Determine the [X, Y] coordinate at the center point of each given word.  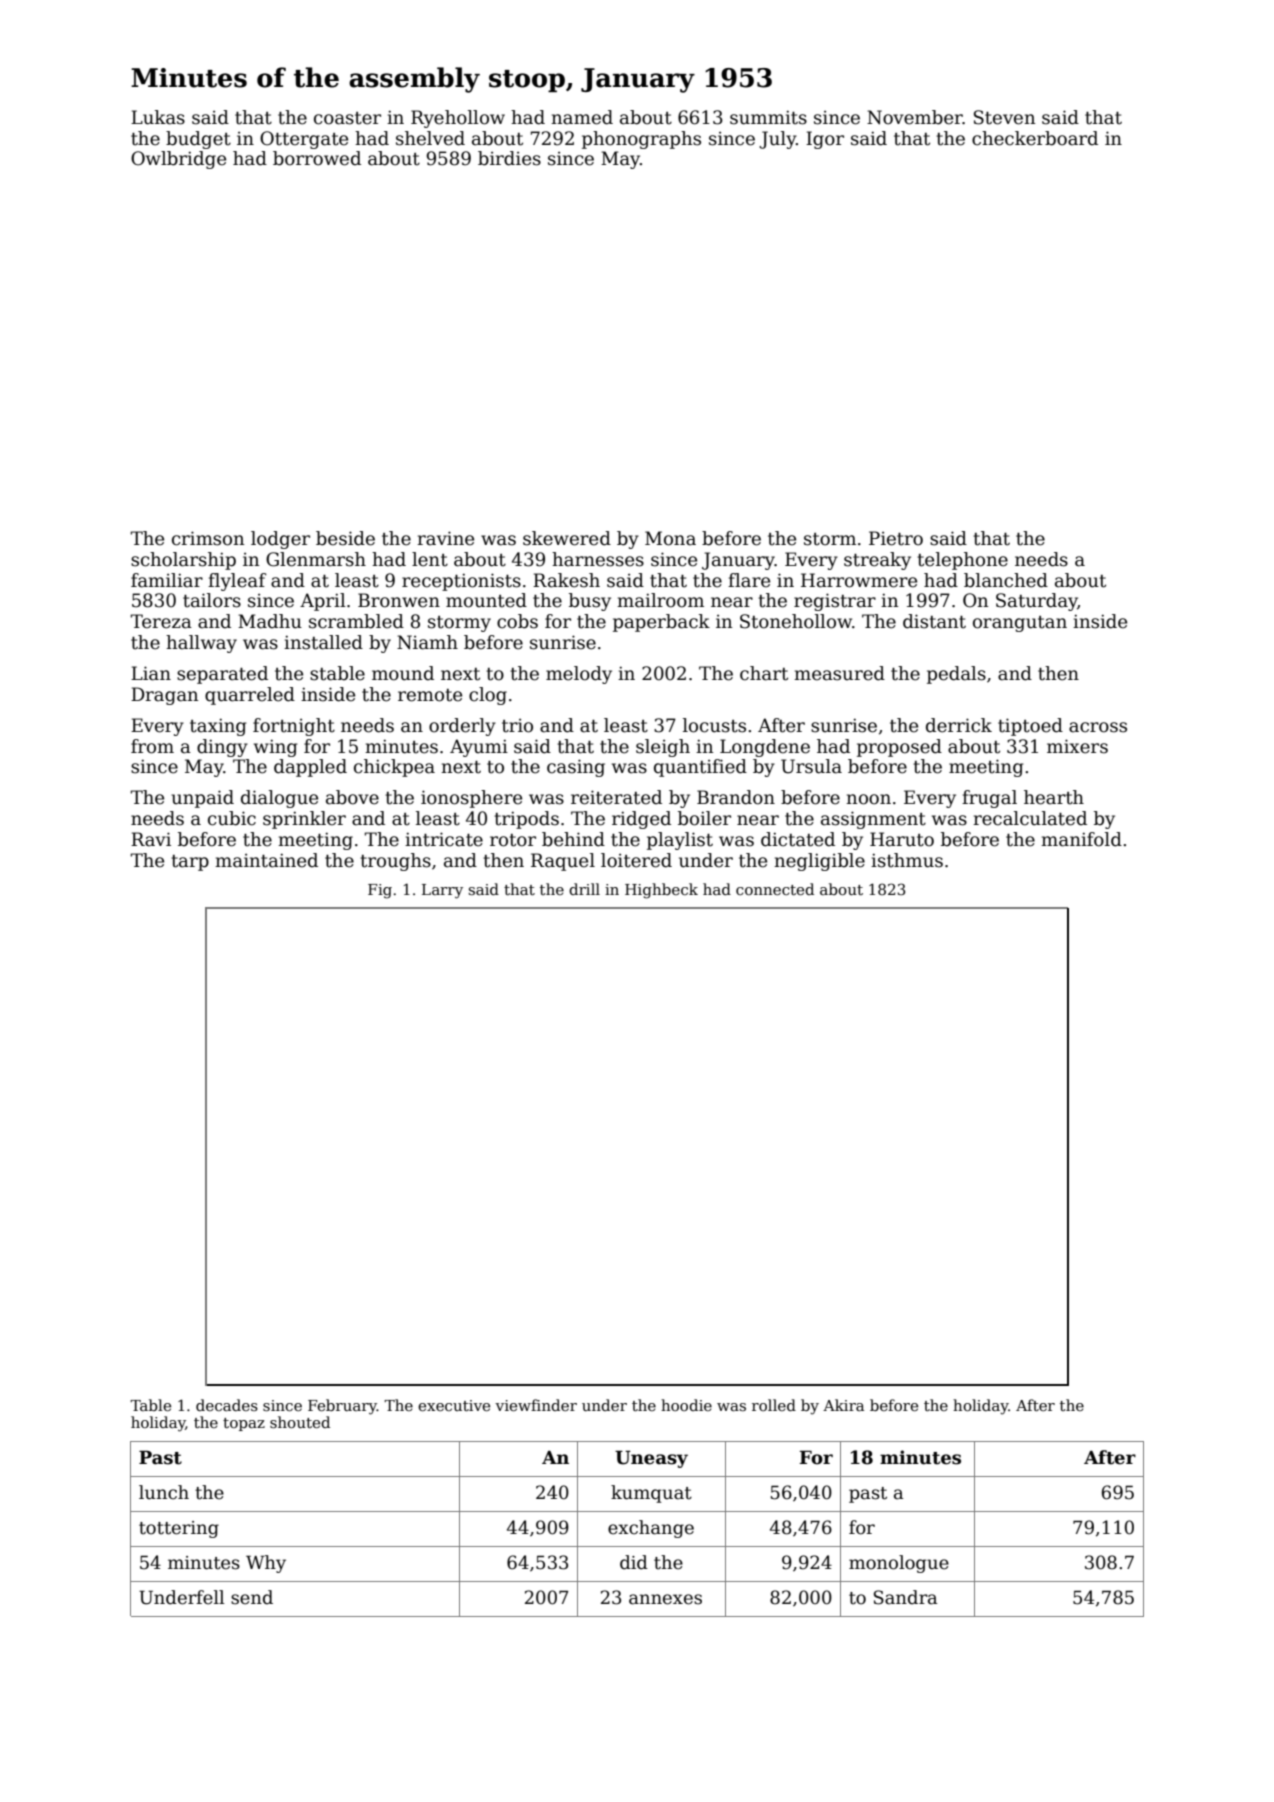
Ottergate [304, 140]
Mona [670, 538]
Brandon [736, 797]
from [152, 746]
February [342, 1407]
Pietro [896, 538]
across [1098, 727]
